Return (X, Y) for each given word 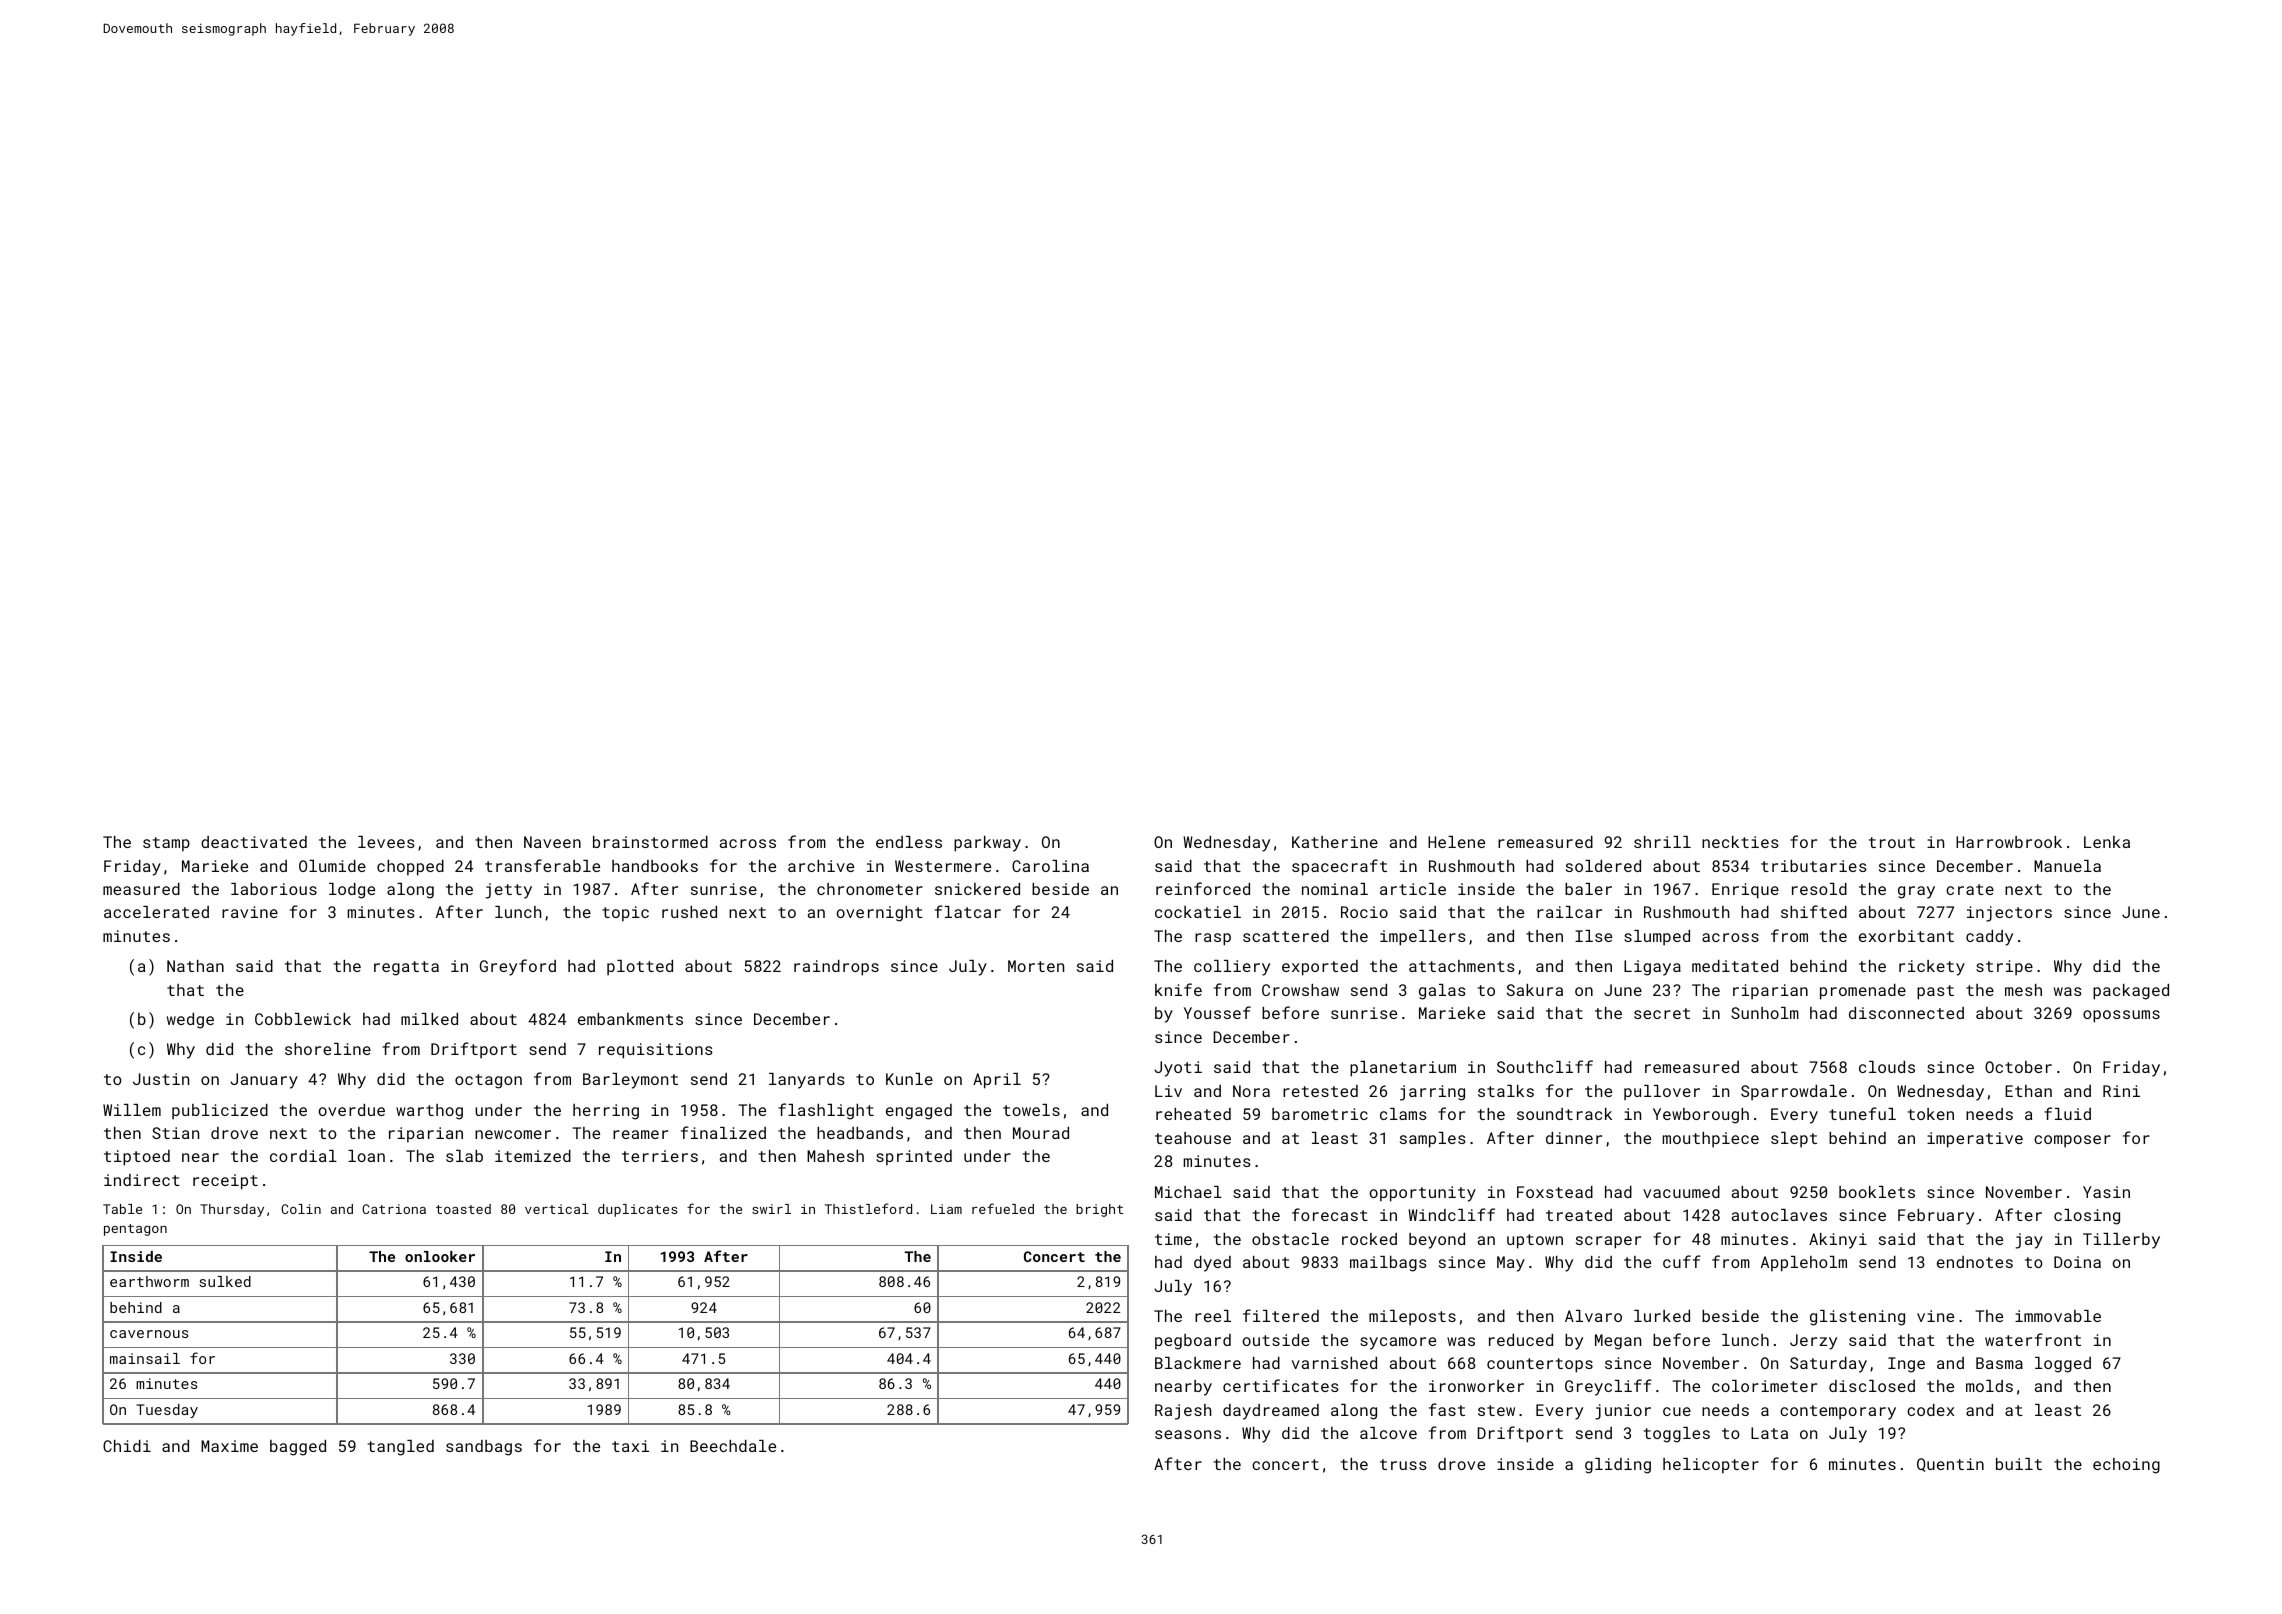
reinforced (1203, 888)
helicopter (1711, 1466)
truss (1403, 1464)
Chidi (127, 1446)
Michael (1188, 1192)
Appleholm (1804, 1264)
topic (625, 914)
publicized (220, 1112)
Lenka (2107, 842)
